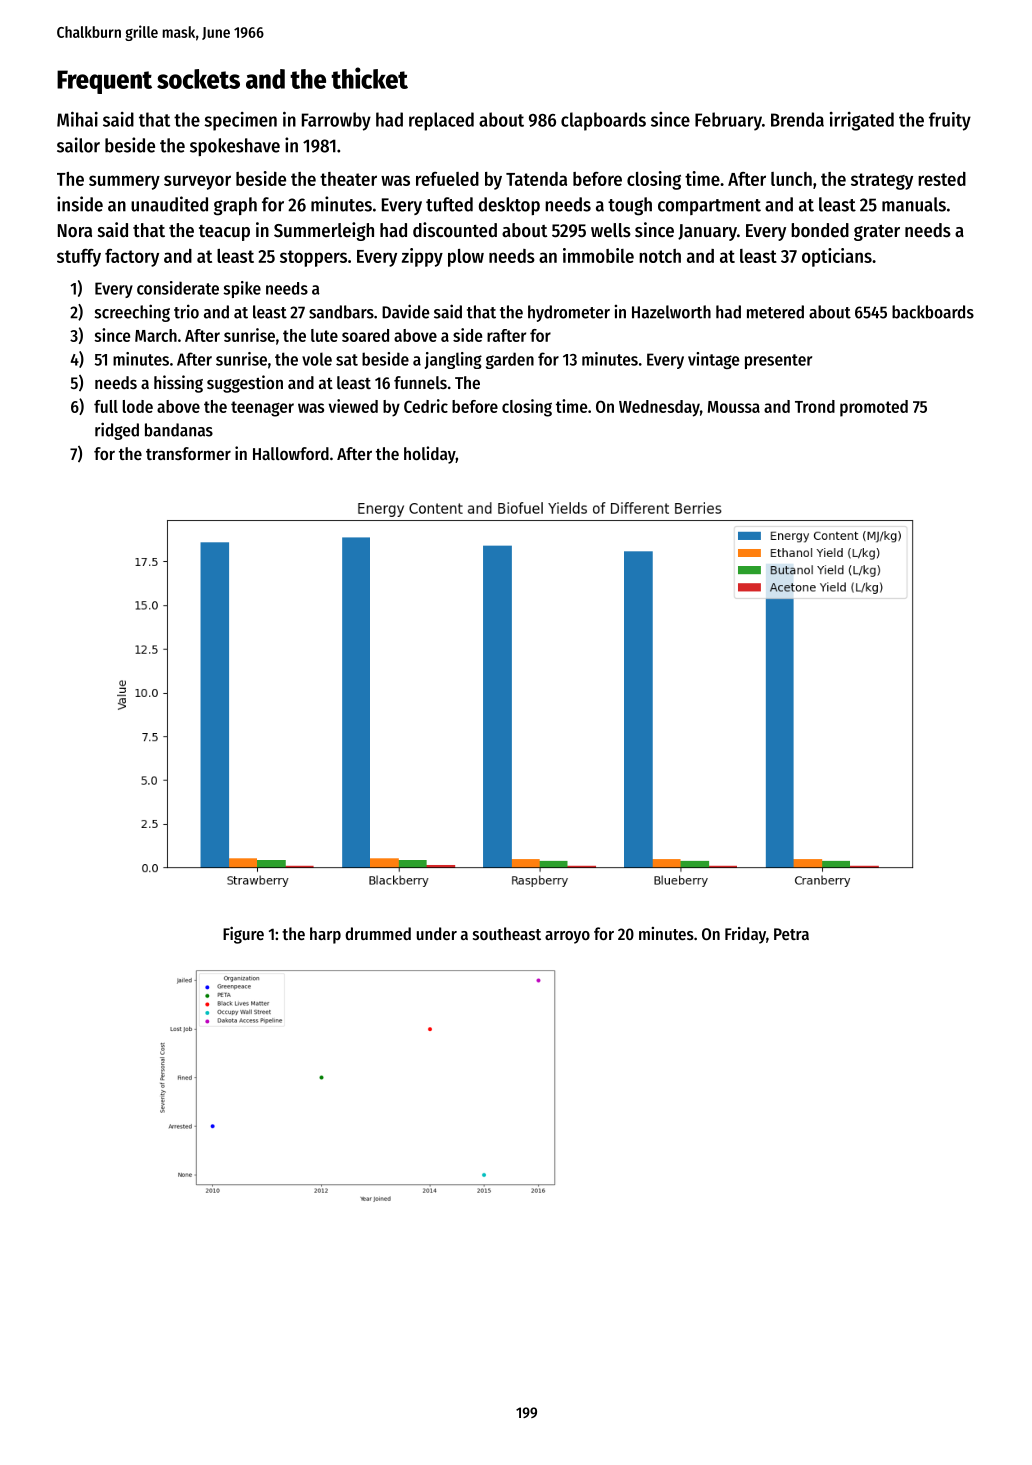  I want to click on Frequent, so click(104, 82).
